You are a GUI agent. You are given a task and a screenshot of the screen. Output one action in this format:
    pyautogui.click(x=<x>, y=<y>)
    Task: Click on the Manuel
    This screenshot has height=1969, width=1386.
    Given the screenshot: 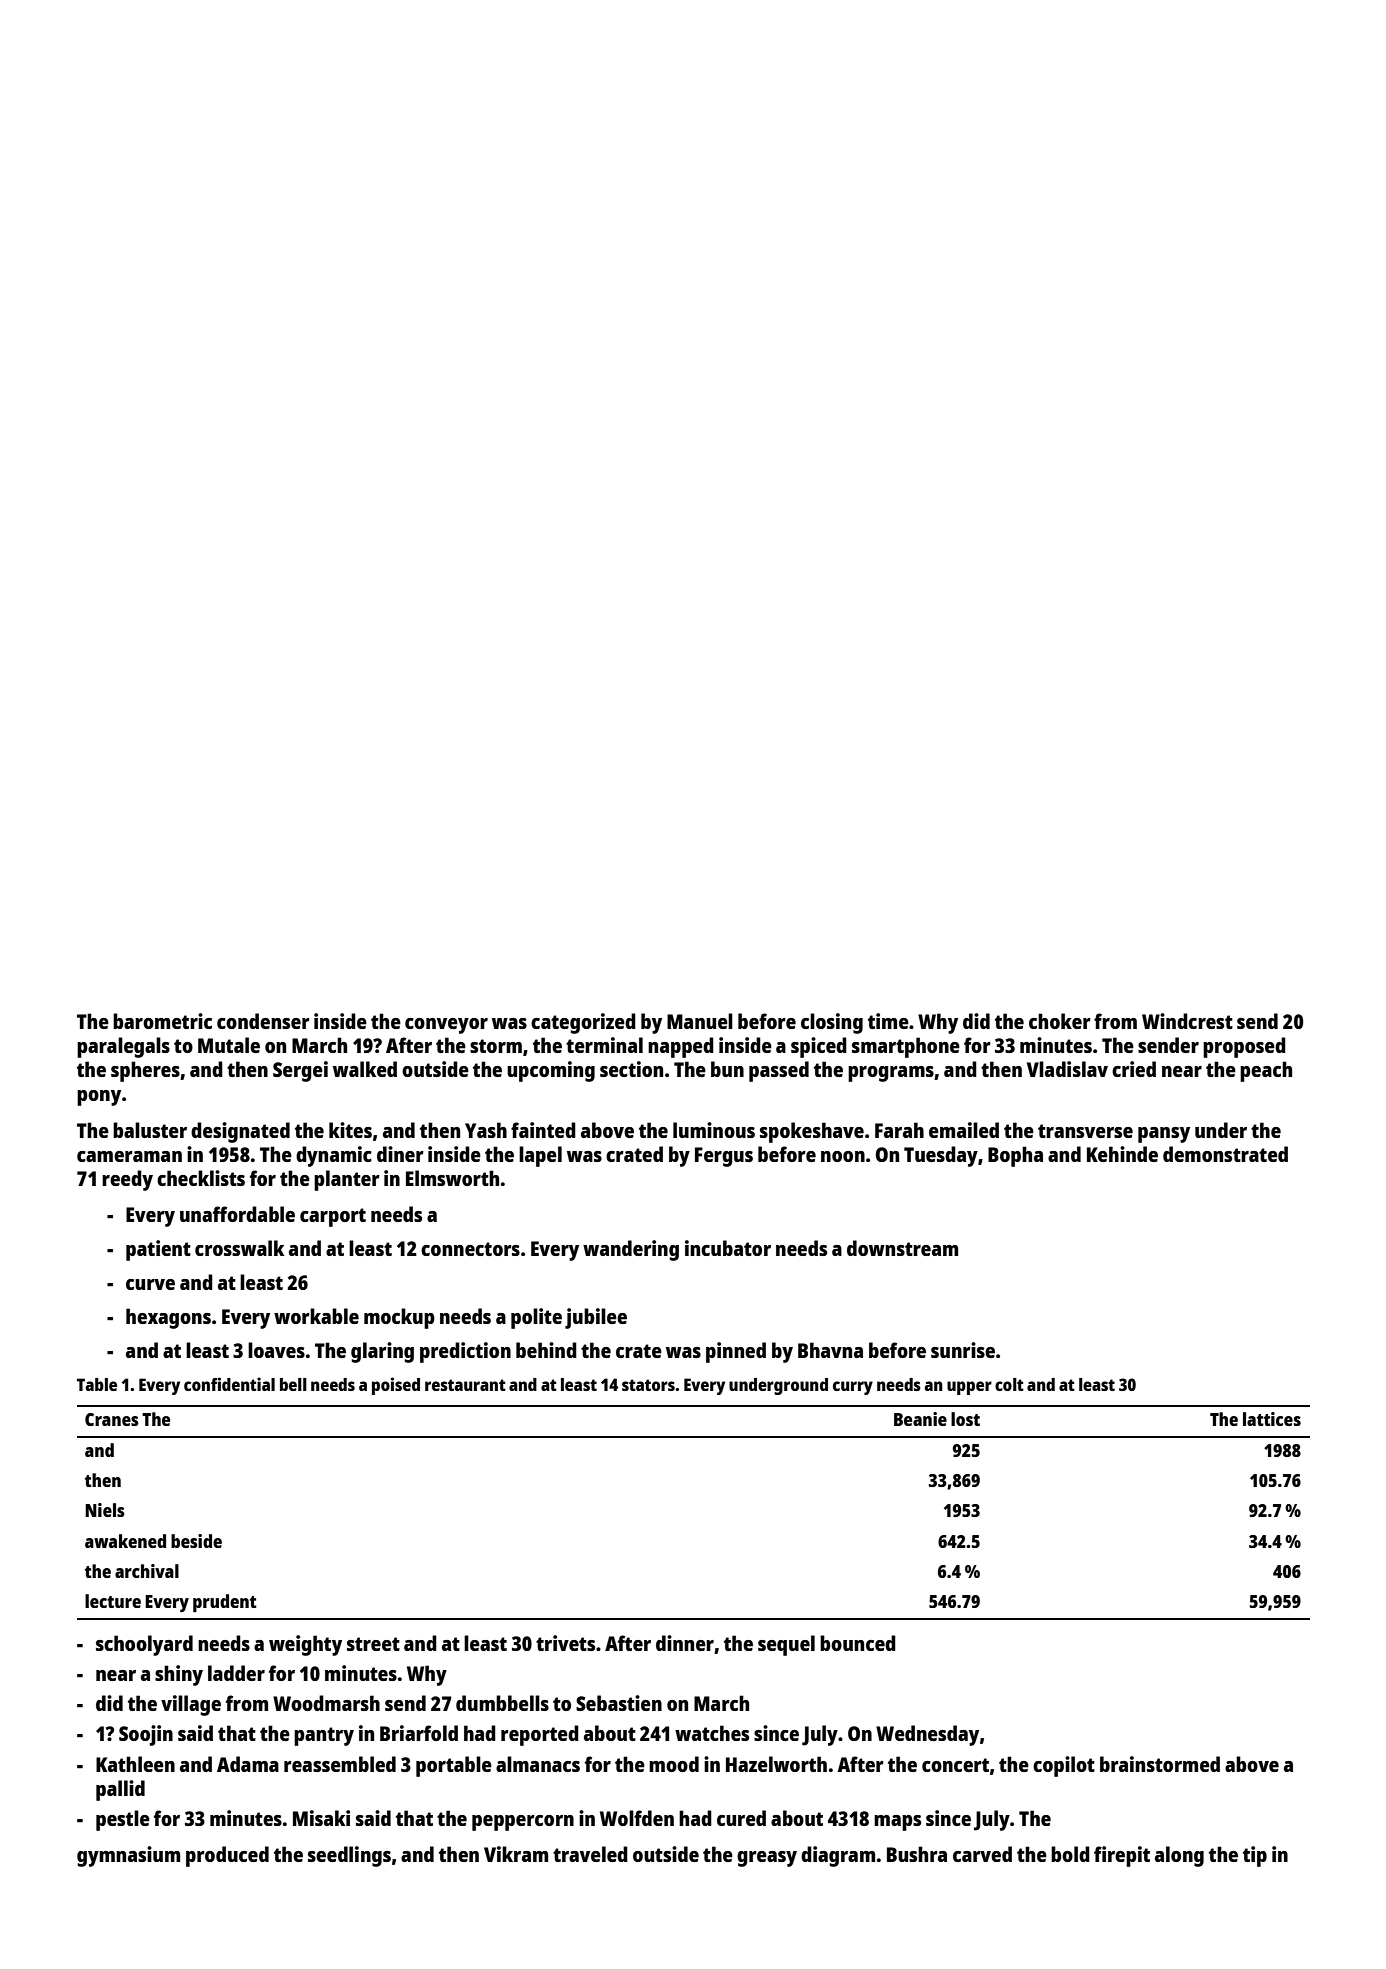 What is the action you would take?
    pyautogui.click(x=700, y=1021)
